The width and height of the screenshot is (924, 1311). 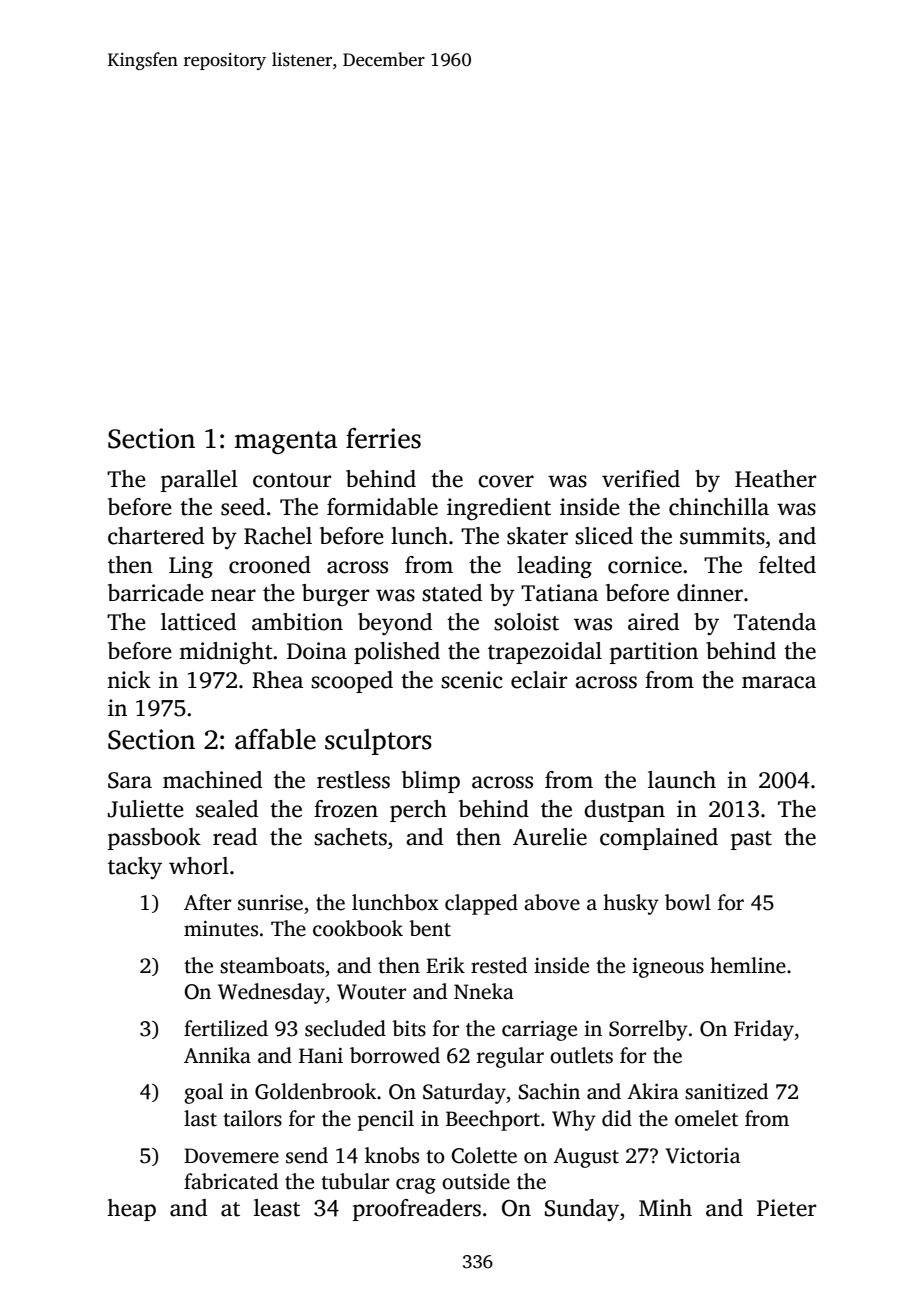 What do you see at coordinates (418, 811) in the screenshot?
I see `perch` at bounding box center [418, 811].
